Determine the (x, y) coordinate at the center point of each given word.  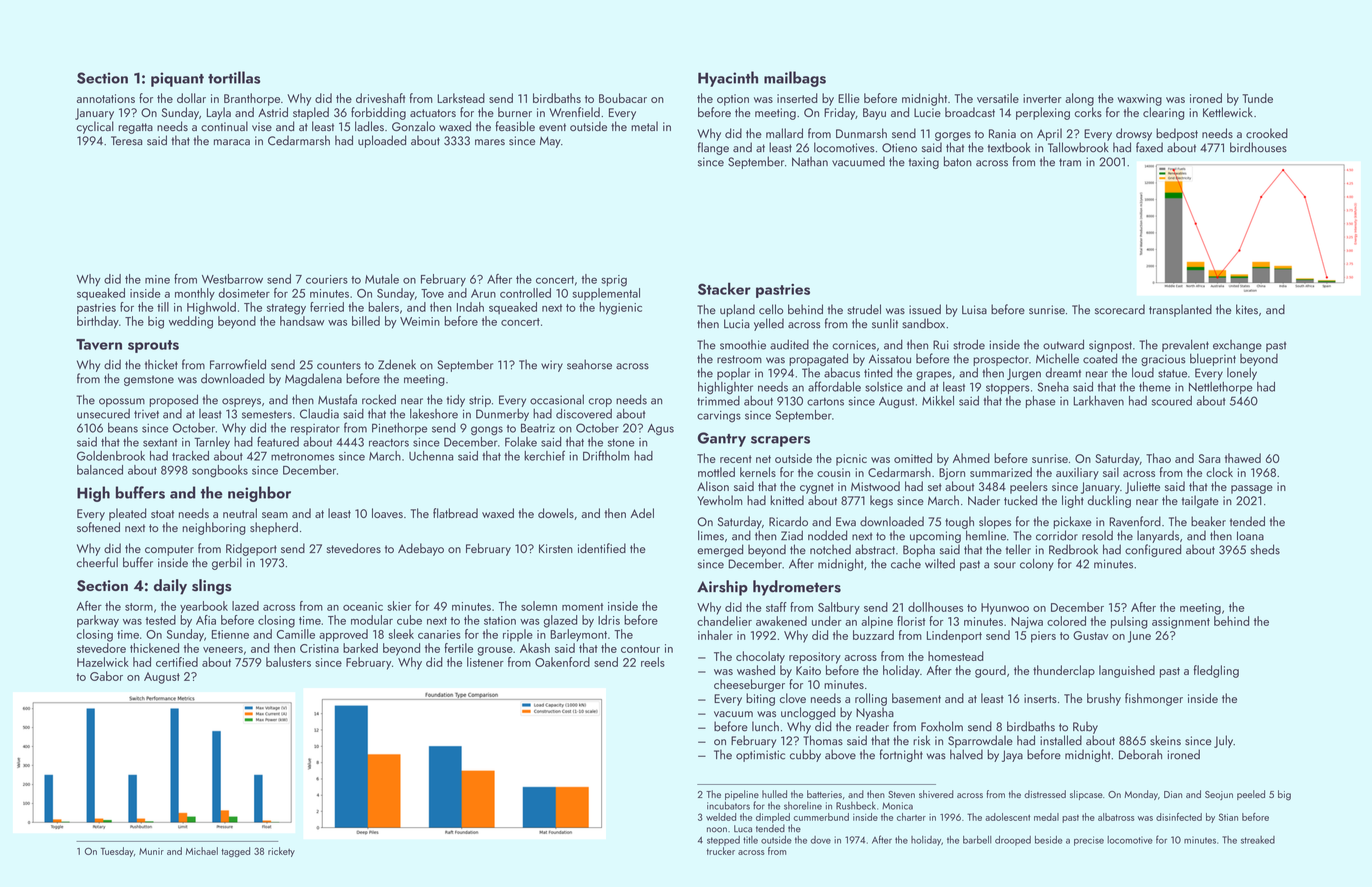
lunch (765, 726)
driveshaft (381, 98)
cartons (825, 402)
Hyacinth (728, 79)
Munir (151, 851)
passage (1252, 489)
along (1079, 99)
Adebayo (421, 549)
